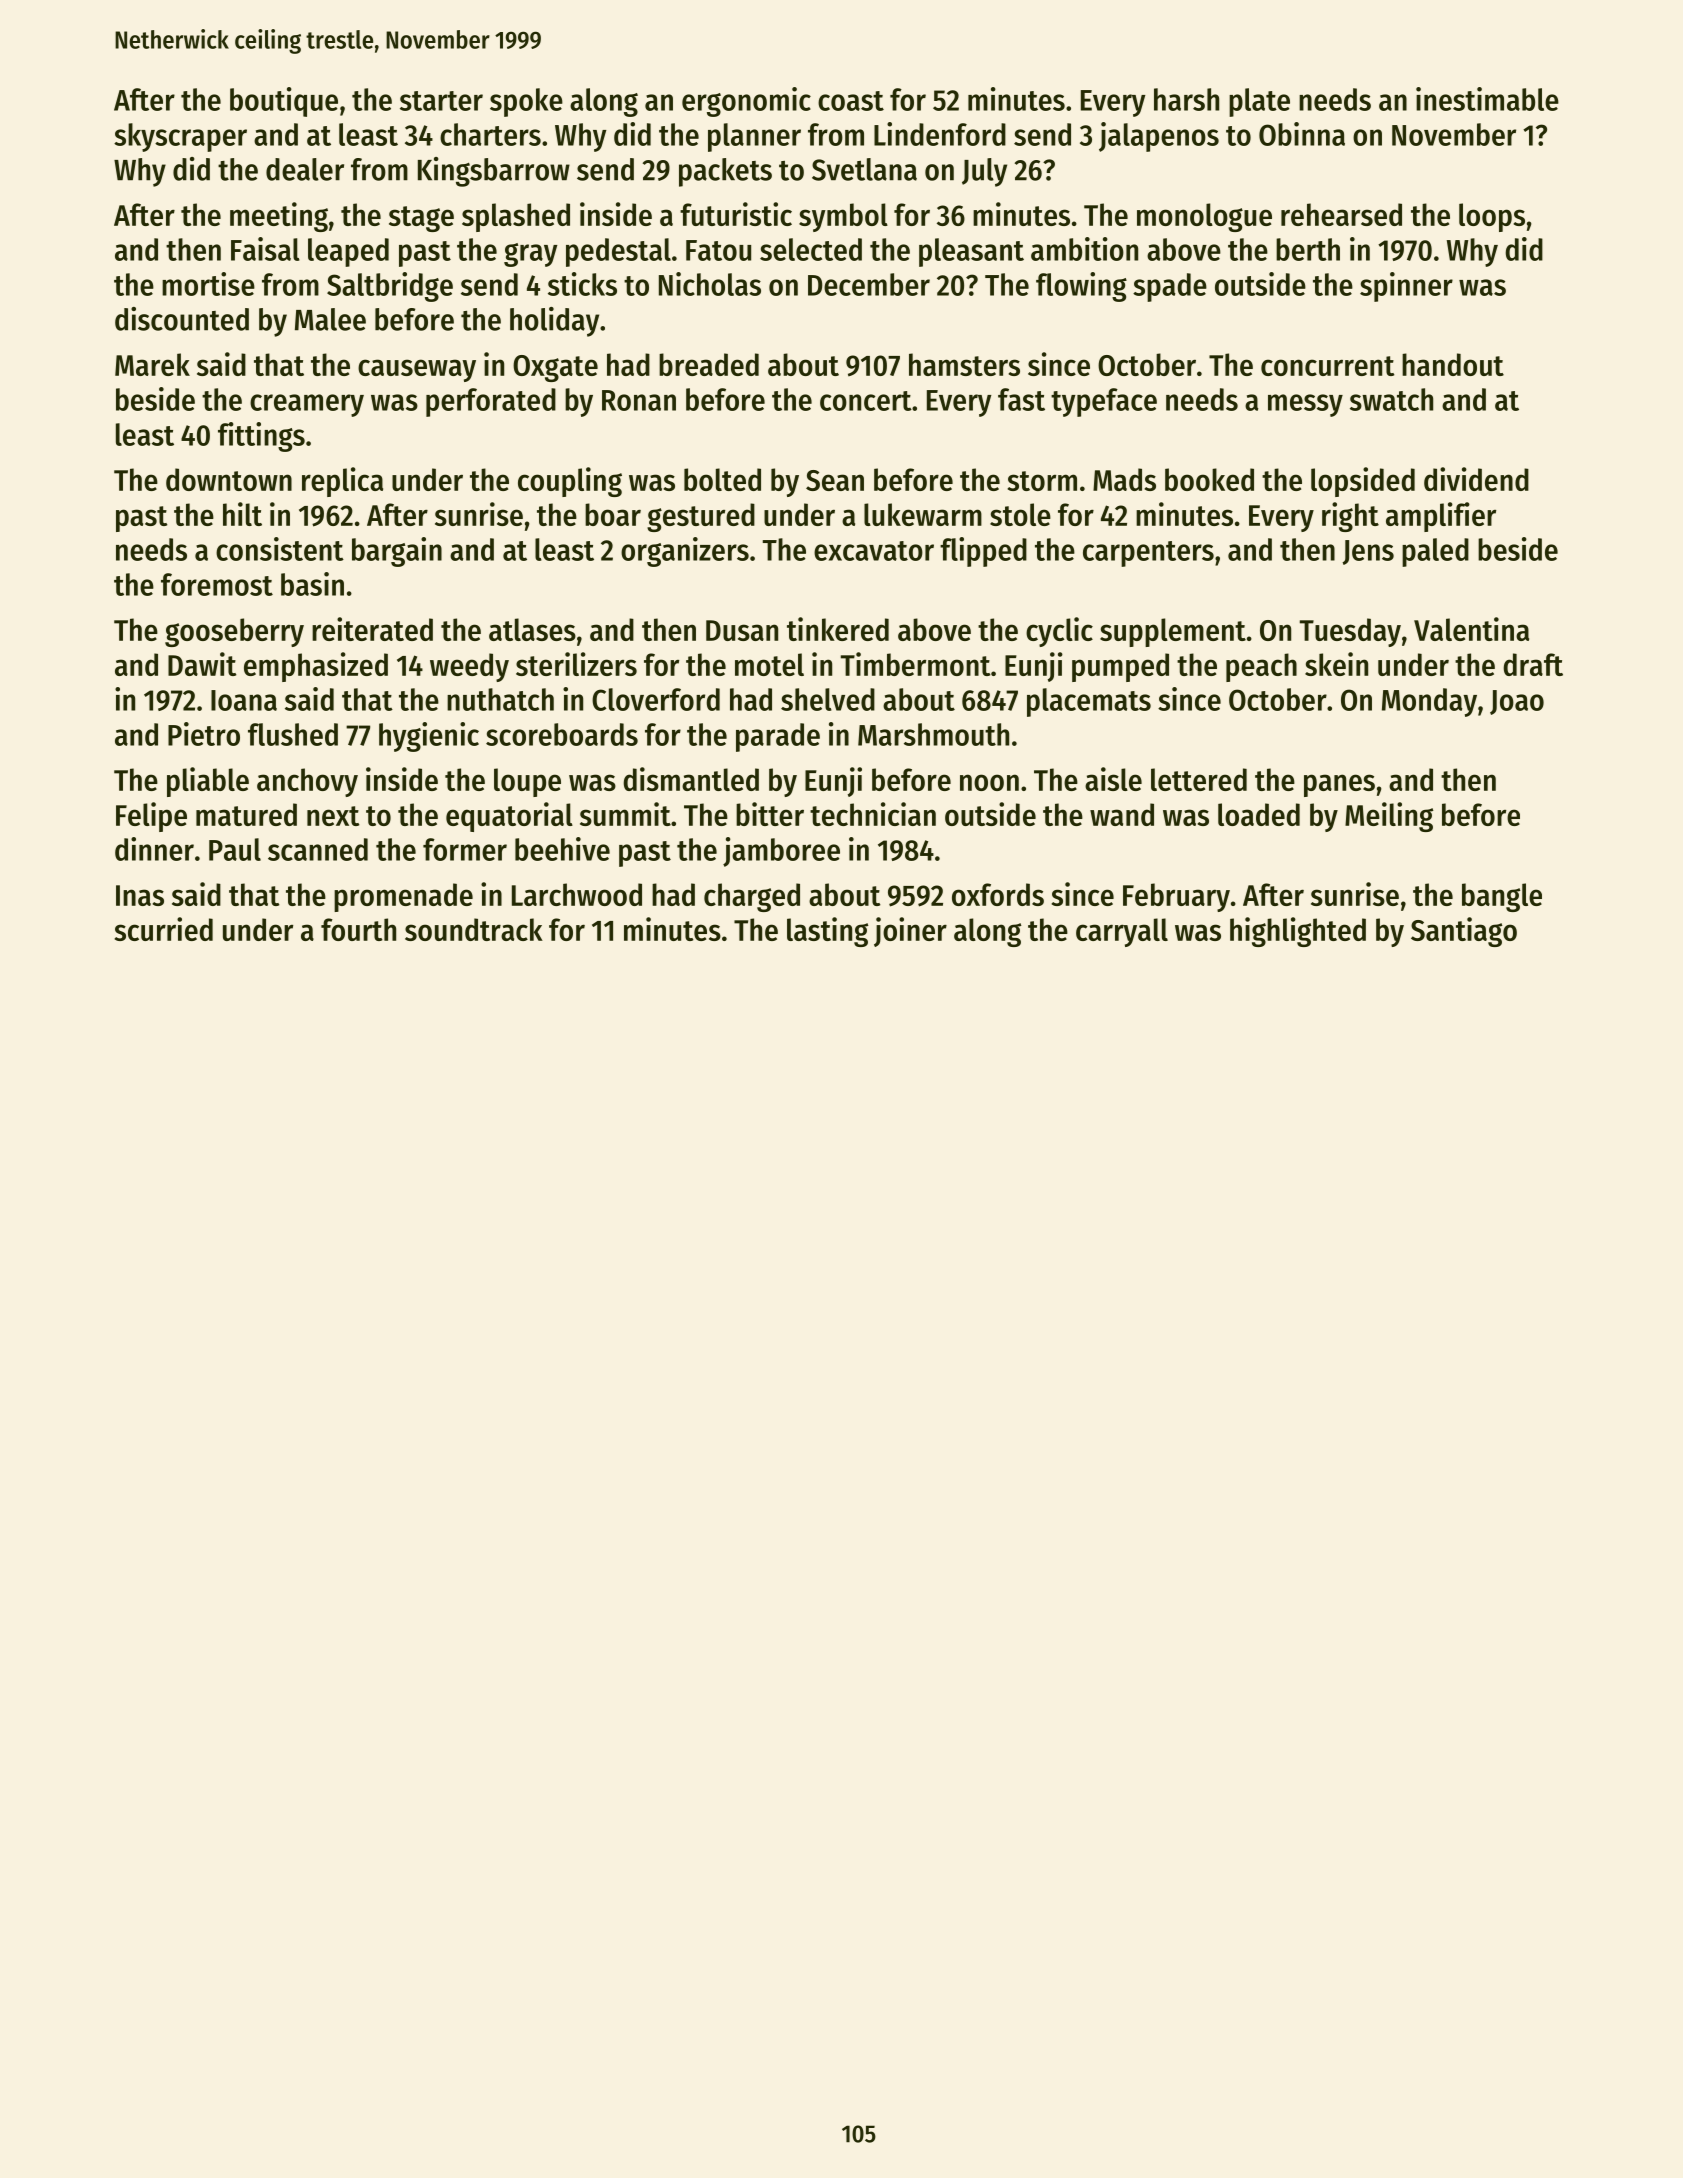  I want to click on mortise, so click(208, 284).
